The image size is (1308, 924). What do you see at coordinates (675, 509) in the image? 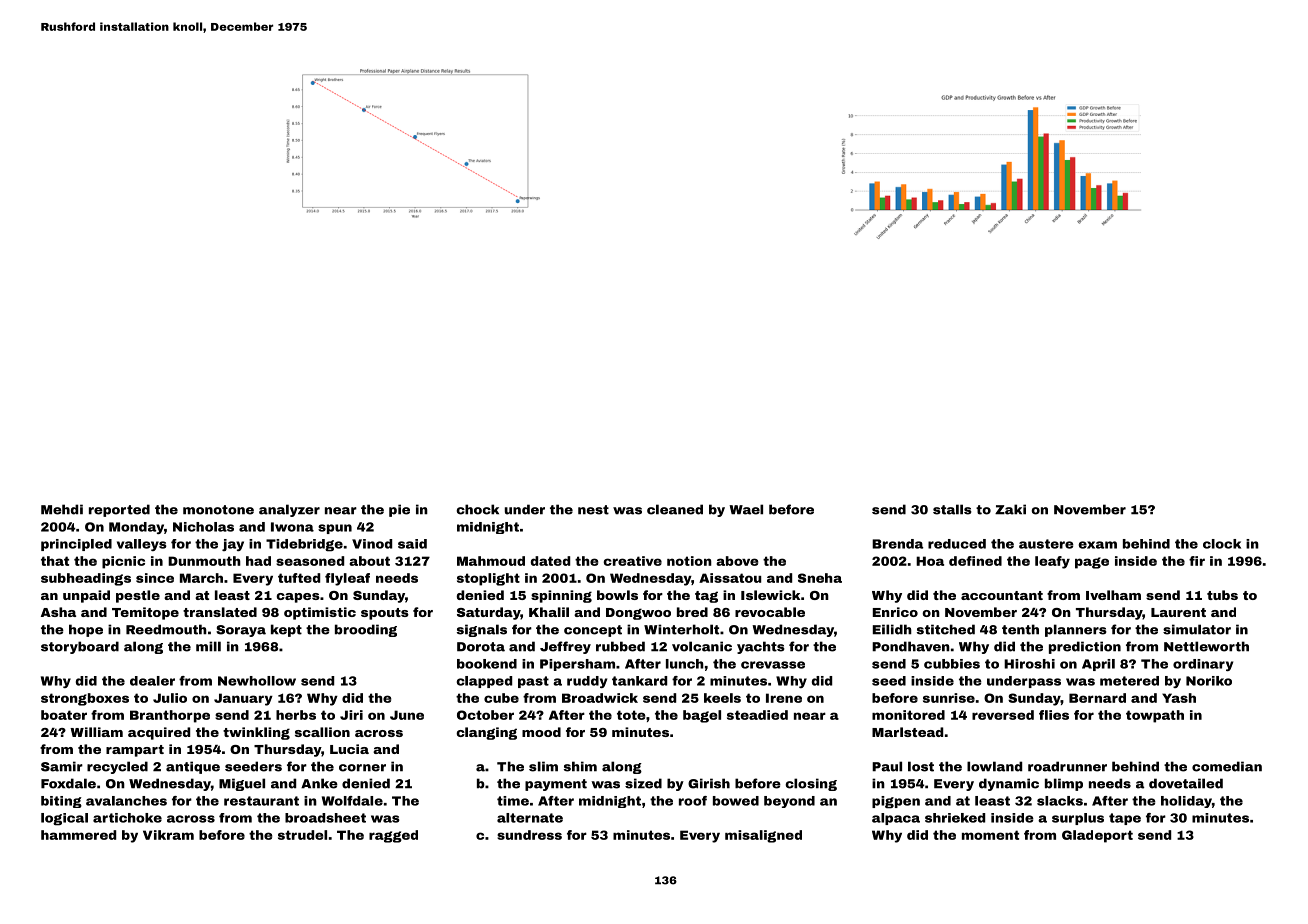
I see `cleaned` at bounding box center [675, 509].
